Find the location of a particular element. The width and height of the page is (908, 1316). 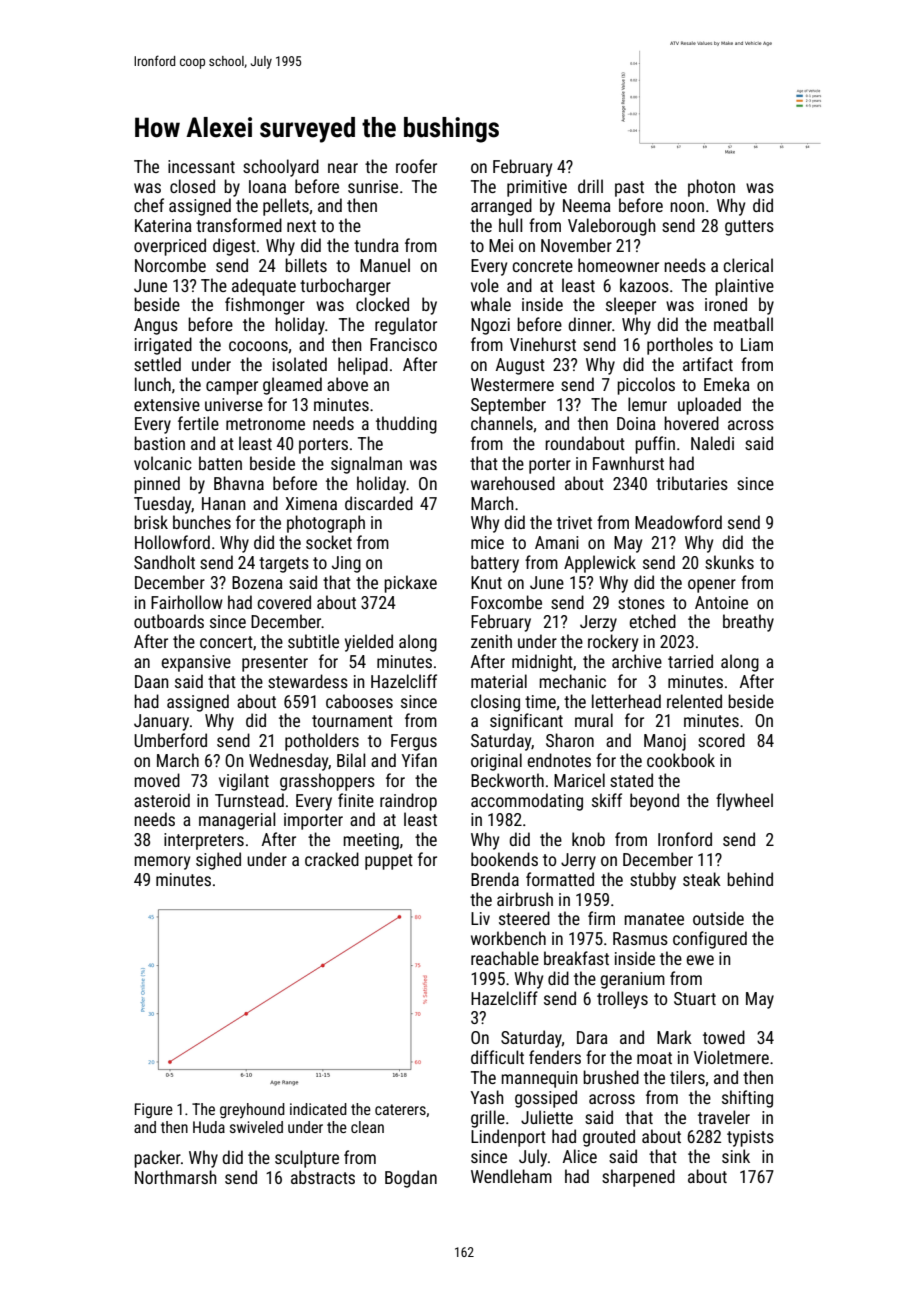

volcanic is located at coordinates (163, 463).
